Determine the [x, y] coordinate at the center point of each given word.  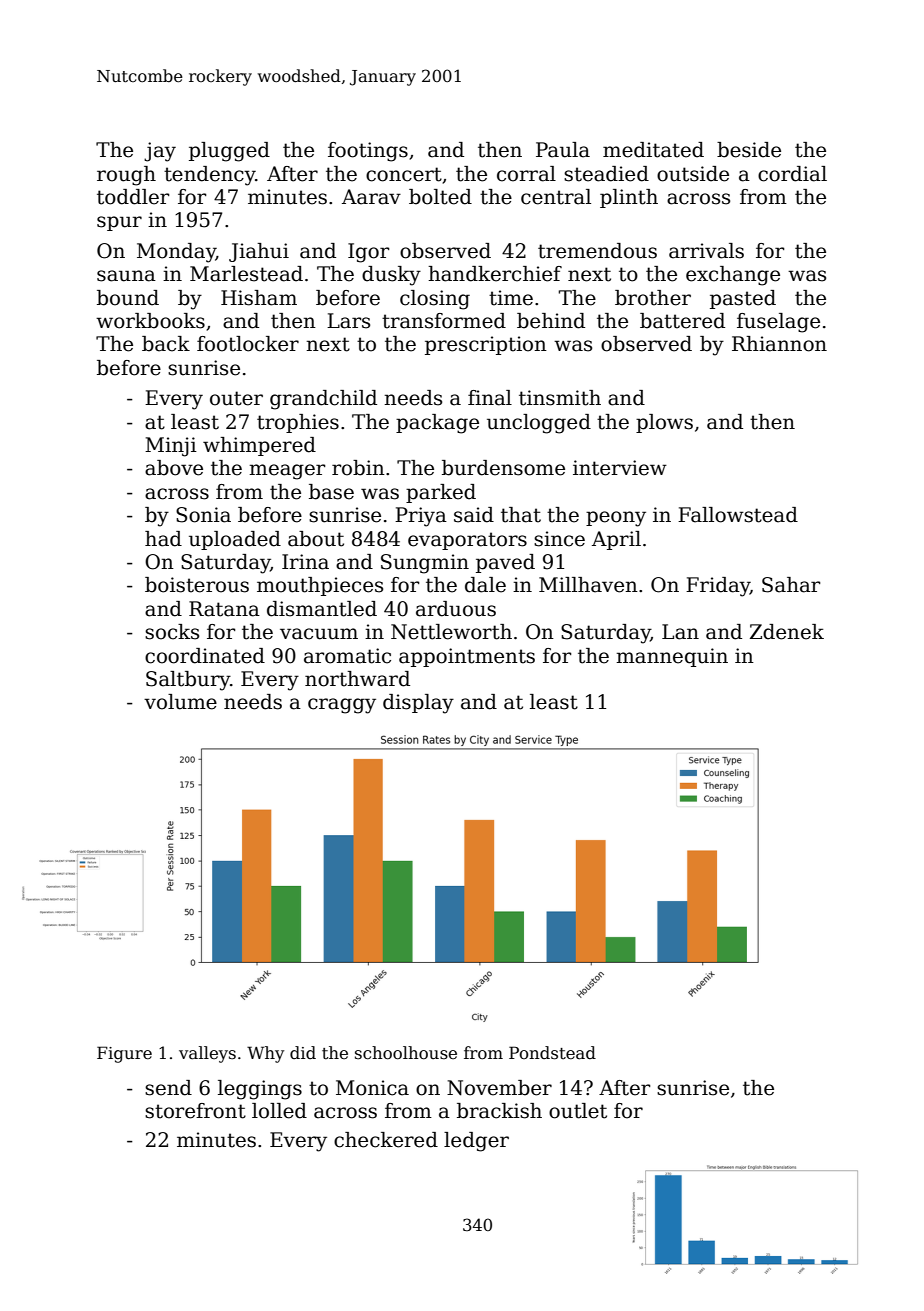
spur [119, 223]
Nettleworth [451, 632]
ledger [476, 1142]
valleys [207, 1054]
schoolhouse [406, 1053]
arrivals [706, 251]
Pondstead [552, 1053]
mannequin [672, 657]
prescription [486, 345]
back [166, 344]
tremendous [597, 251]
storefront [195, 1111]
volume [180, 702]
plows [664, 423]
